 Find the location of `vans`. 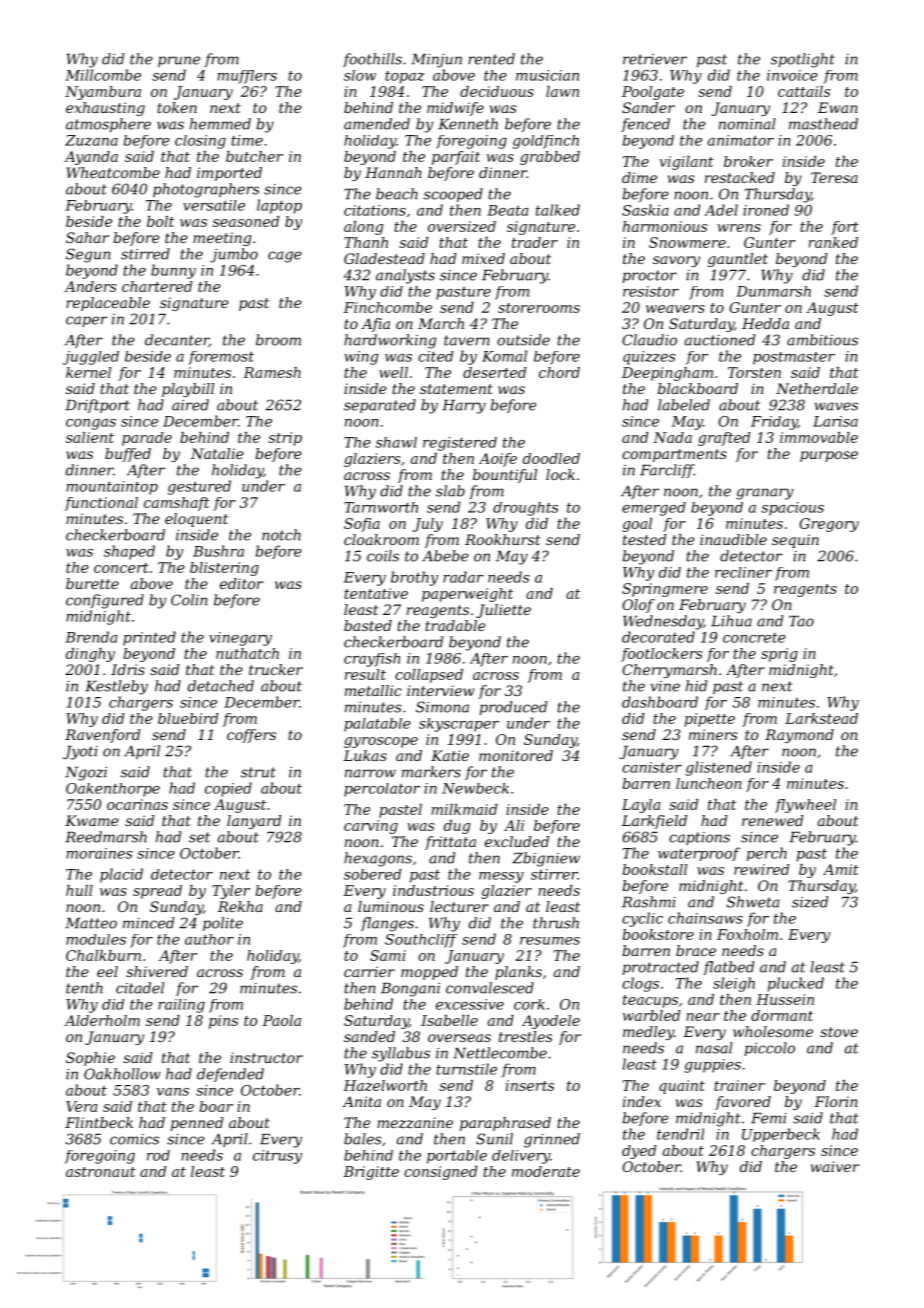

vans is located at coordinates (173, 1092).
